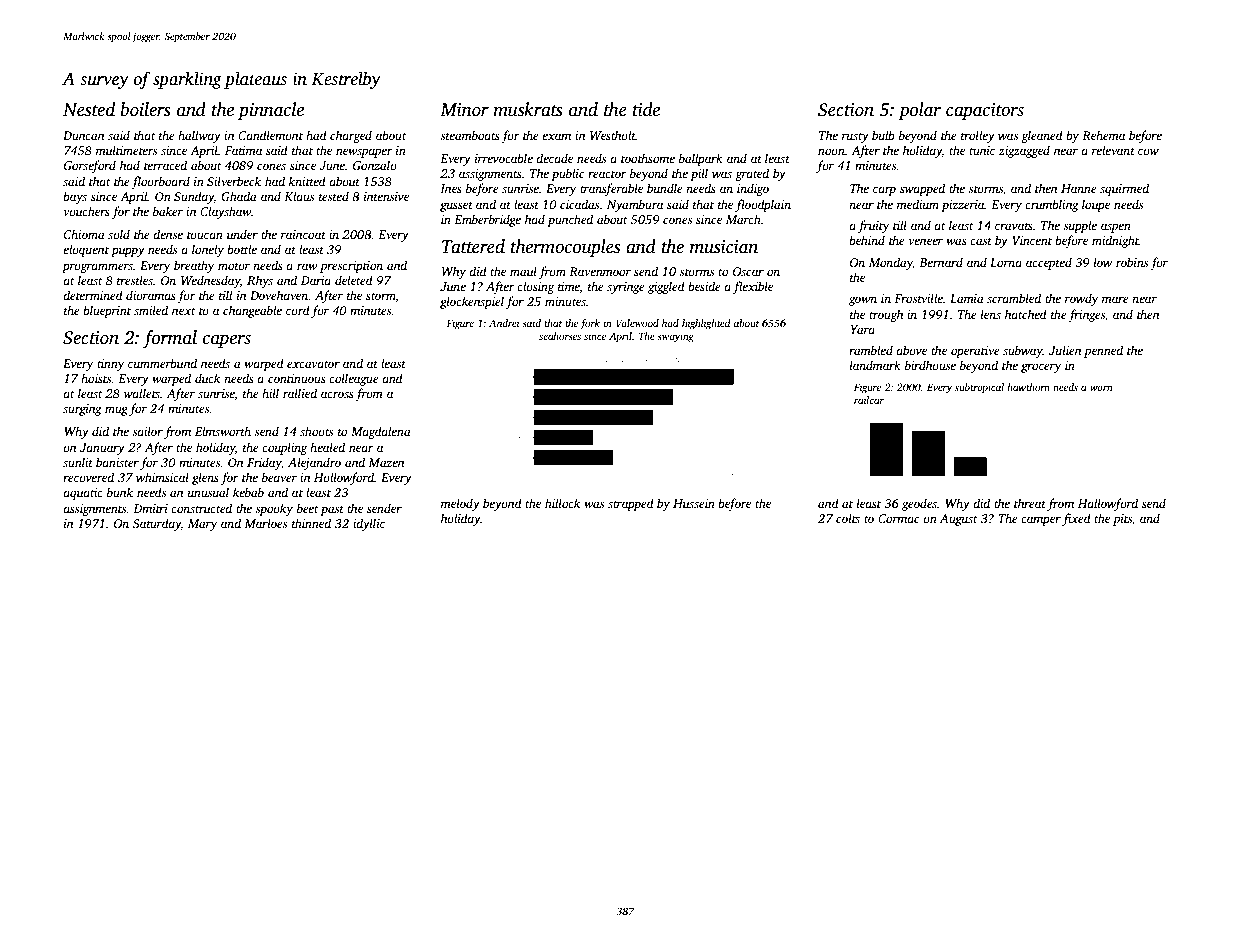  Describe the element at coordinates (170, 339) in the document. I see `formal` at that location.
